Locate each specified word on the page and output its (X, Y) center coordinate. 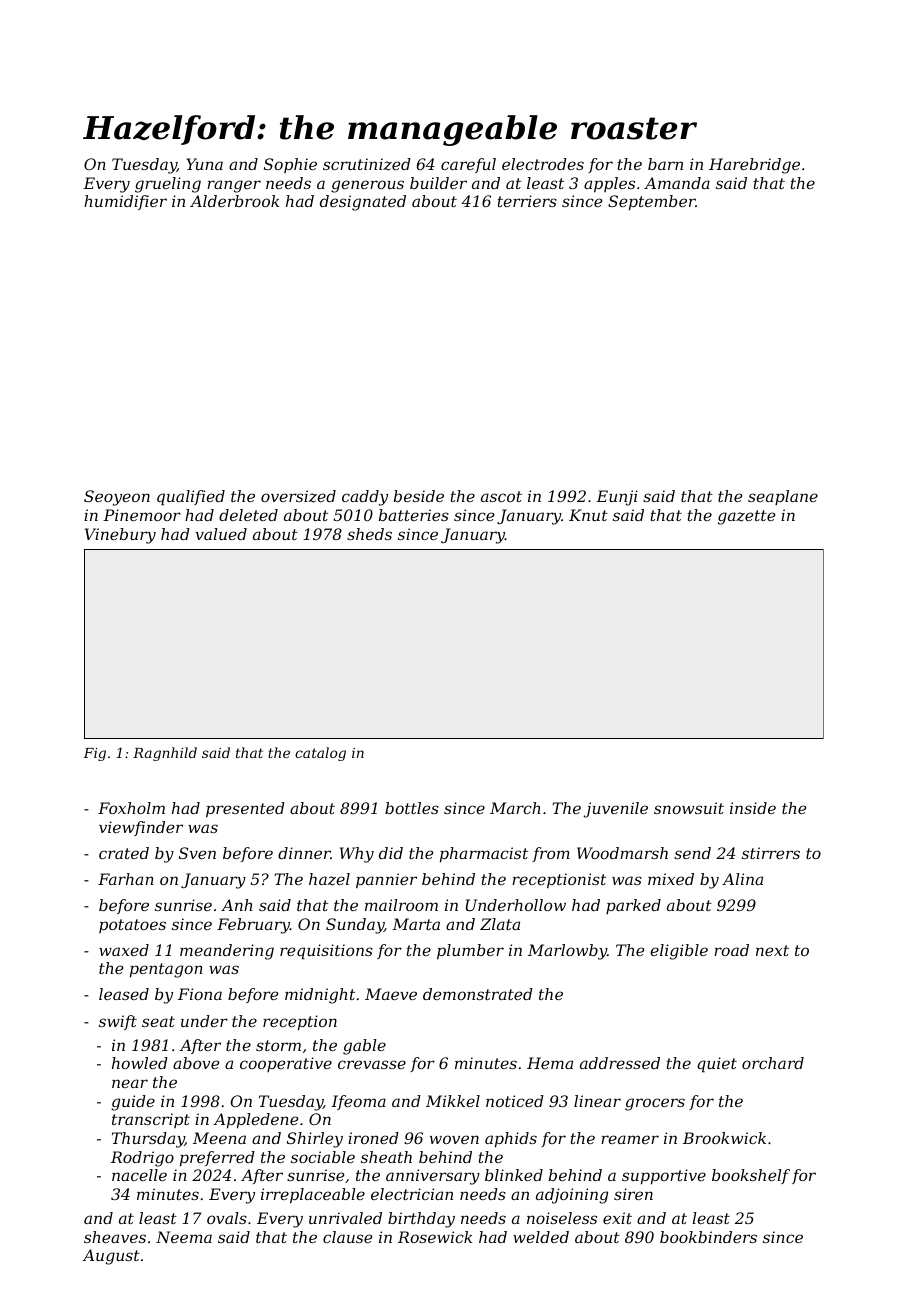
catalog (320, 754)
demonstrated (478, 994)
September (652, 203)
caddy (365, 498)
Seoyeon (117, 498)
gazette (746, 517)
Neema (184, 1237)
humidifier (125, 202)
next (772, 950)
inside (753, 808)
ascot (501, 496)
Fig (94, 754)
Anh (237, 905)
